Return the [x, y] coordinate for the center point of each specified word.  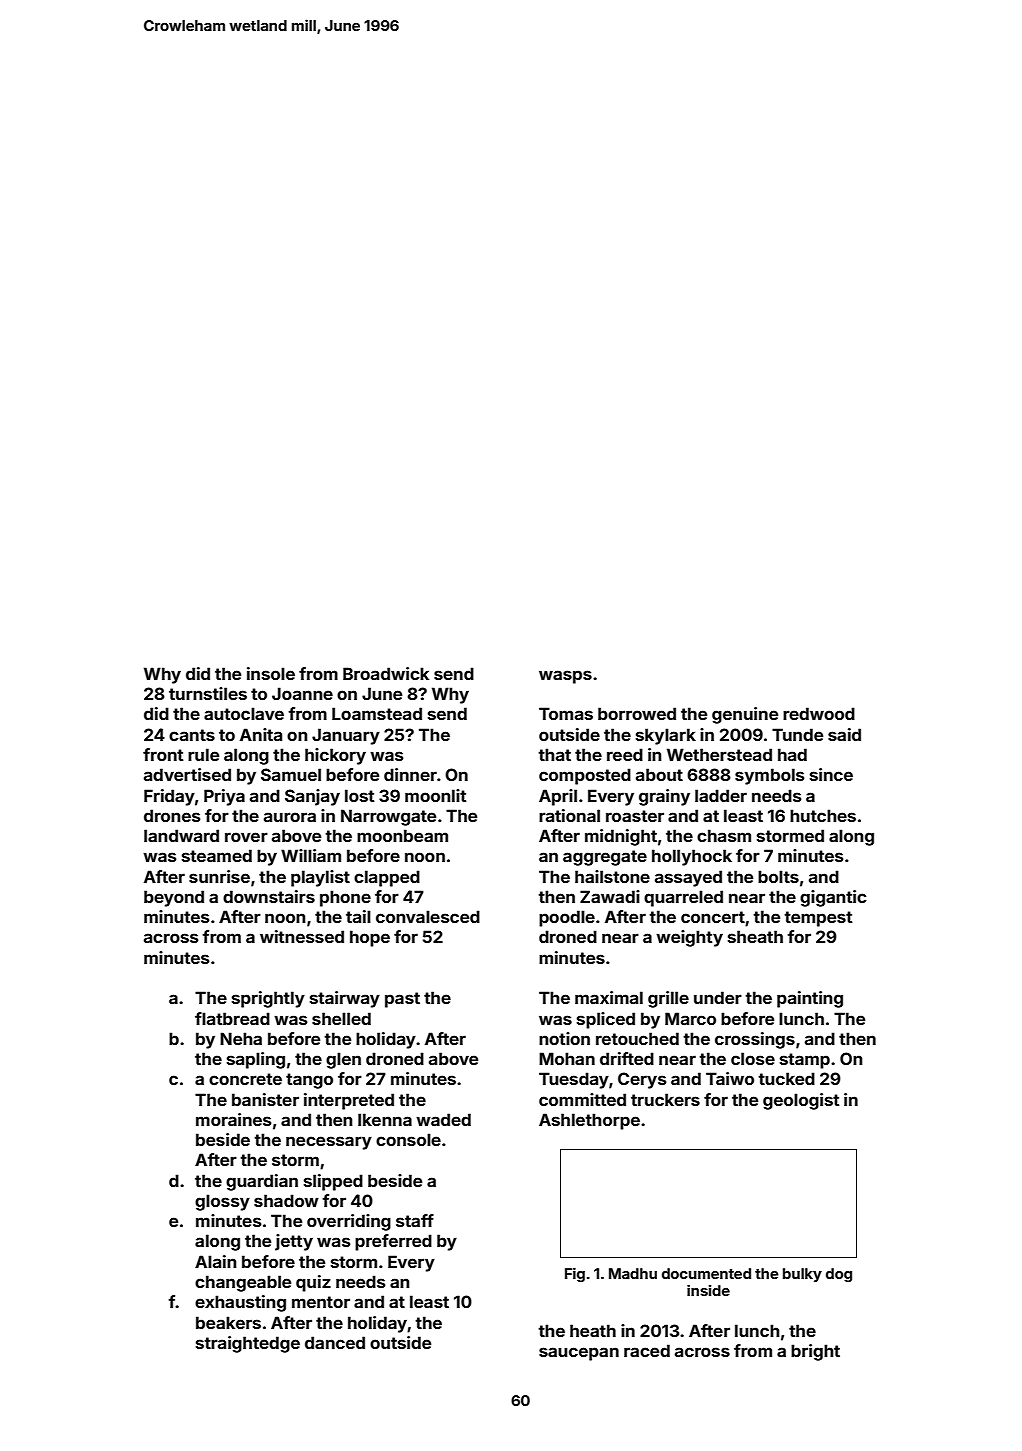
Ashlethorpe [589, 1121]
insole [271, 673]
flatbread [232, 1018]
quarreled [683, 898]
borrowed [637, 713]
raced [647, 1350]
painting [810, 999]
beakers [228, 1322]
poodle [567, 918]
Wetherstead [719, 754]
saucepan [579, 1354]
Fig [575, 1275]
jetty [294, 1242]
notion [564, 1038]
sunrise [219, 876]
